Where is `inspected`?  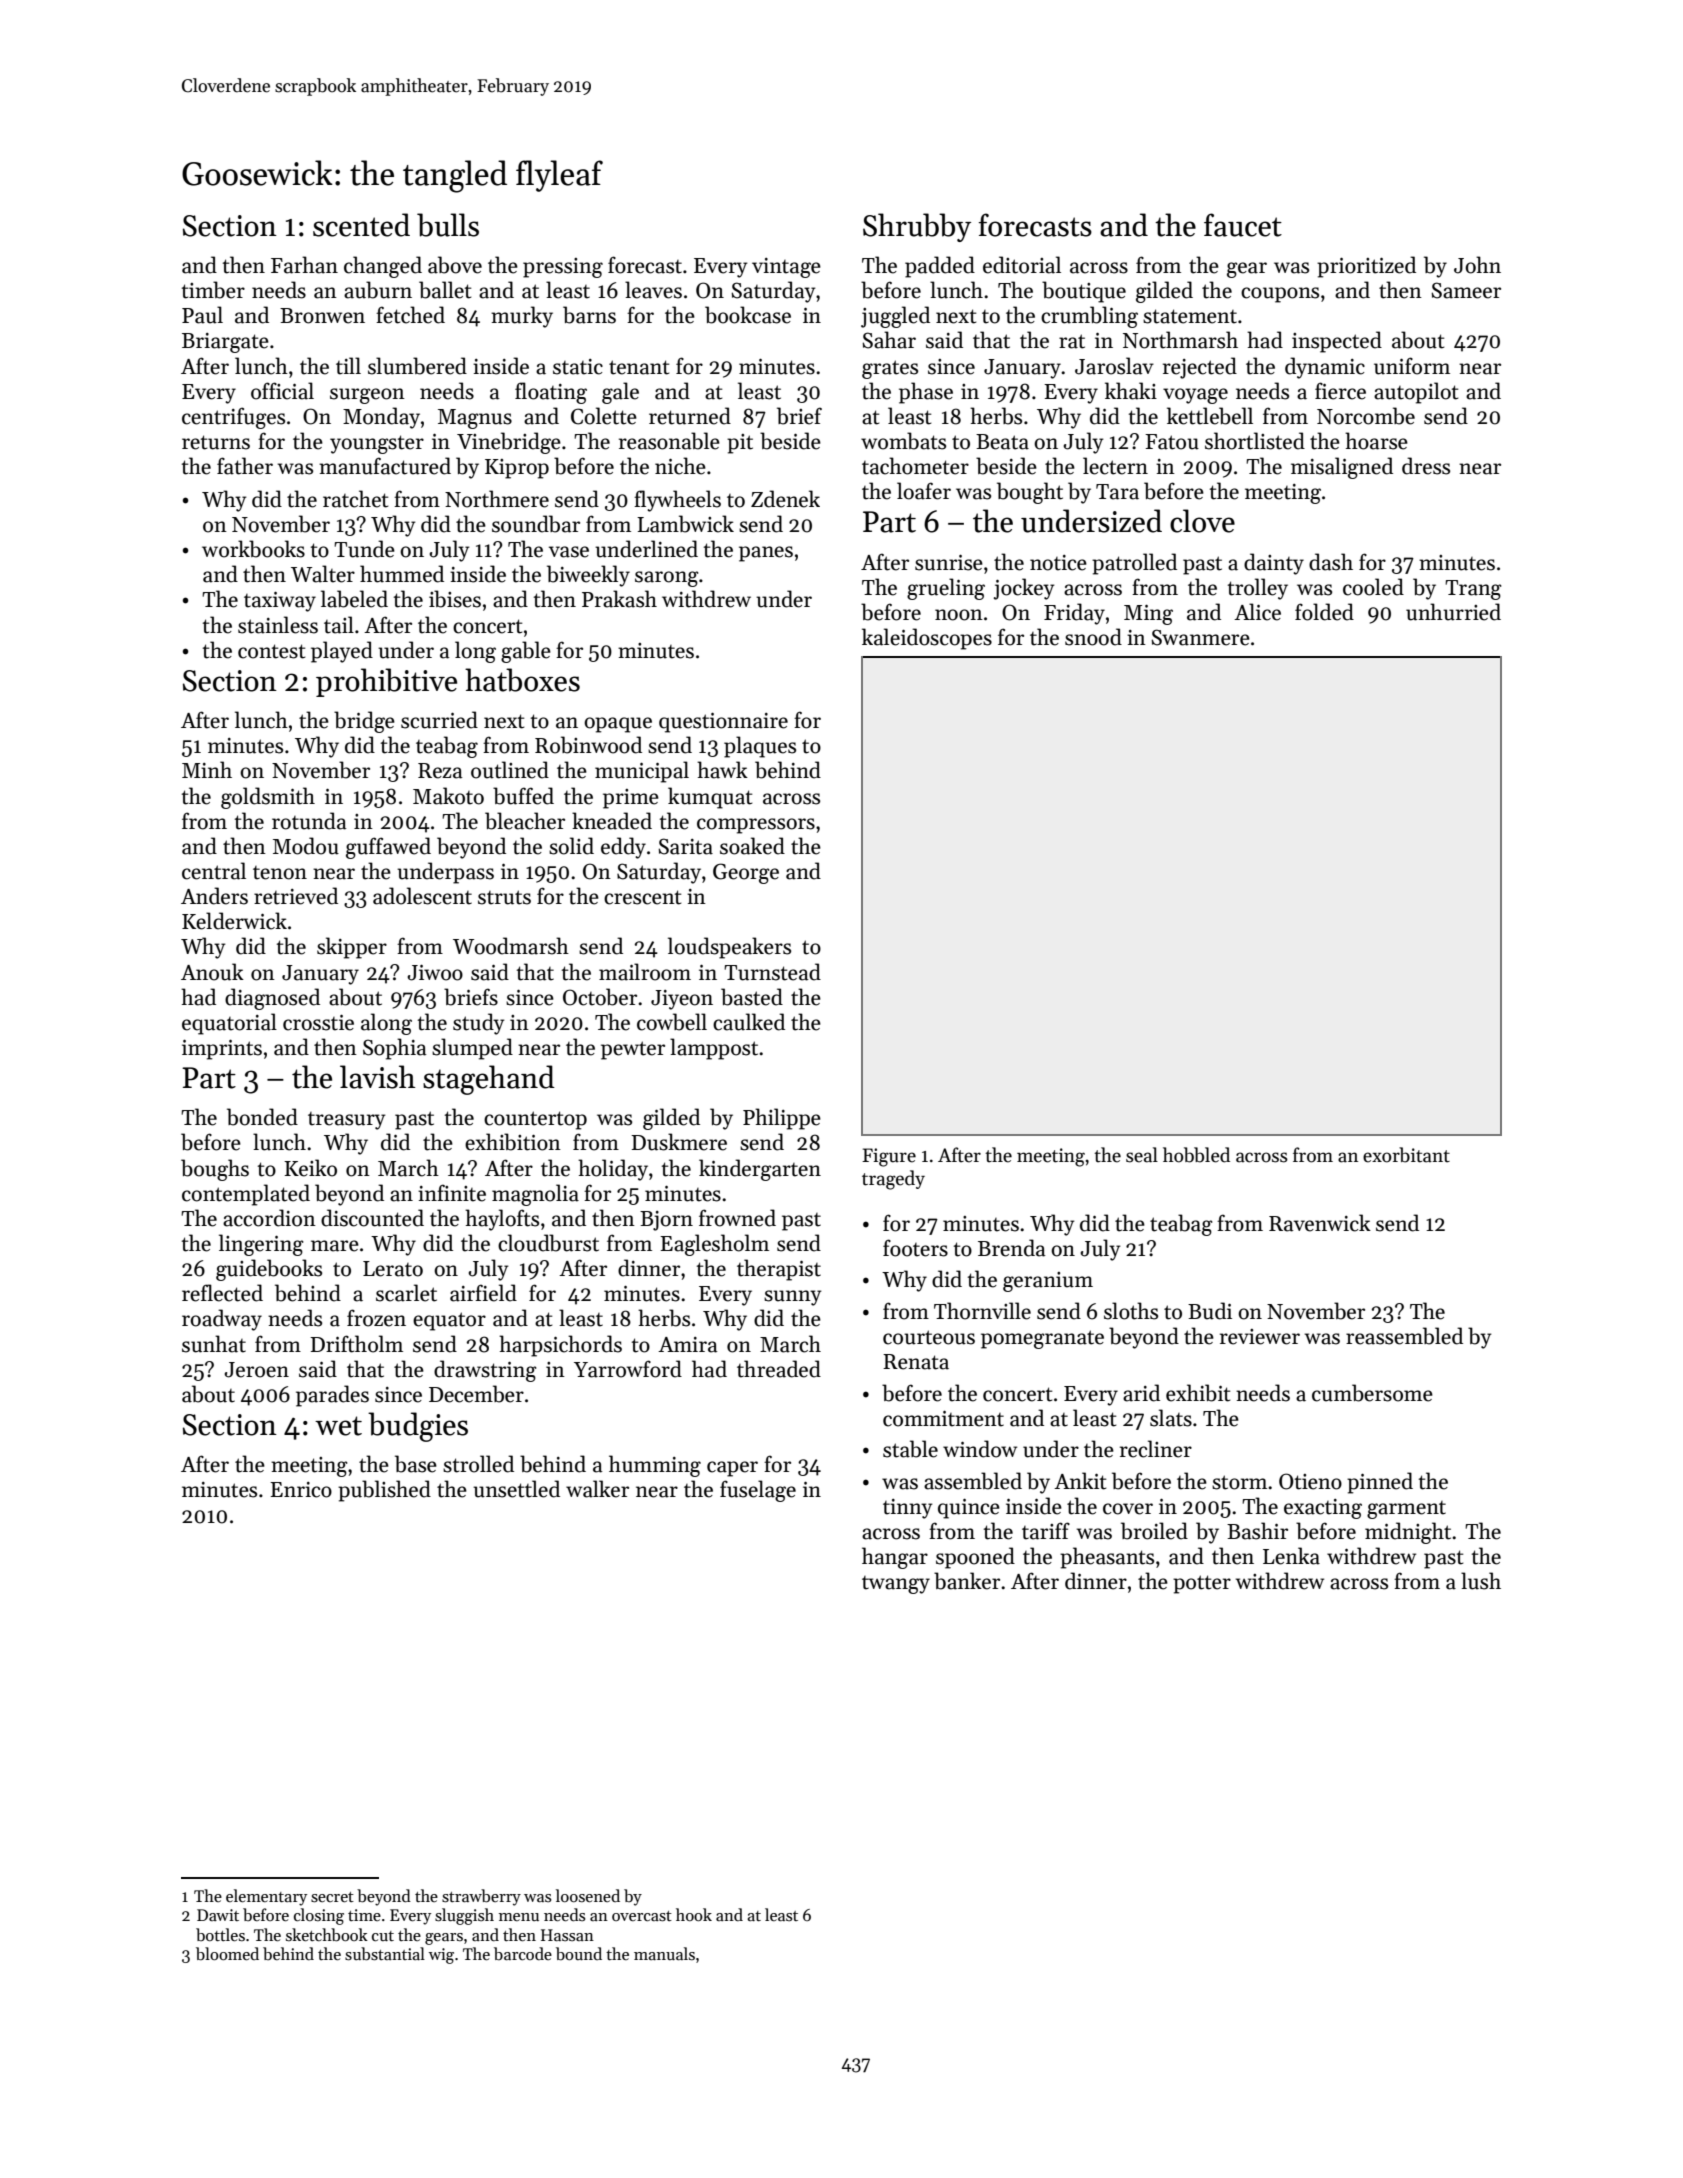 inspected is located at coordinates (1337, 342).
